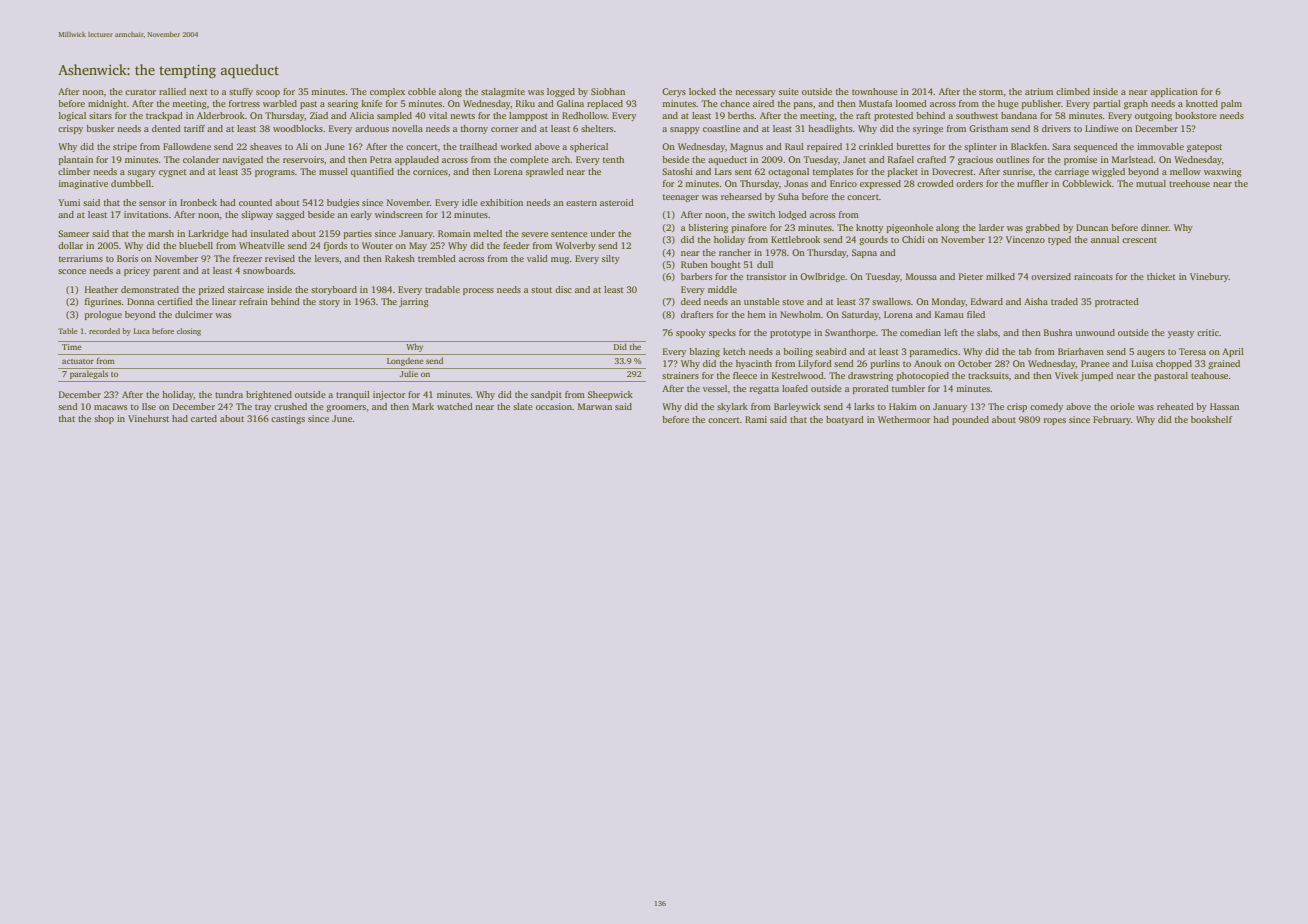 This screenshot has width=1308, height=924. What do you see at coordinates (149, 406) in the screenshot?
I see `Ilse` at bounding box center [149, 406].
